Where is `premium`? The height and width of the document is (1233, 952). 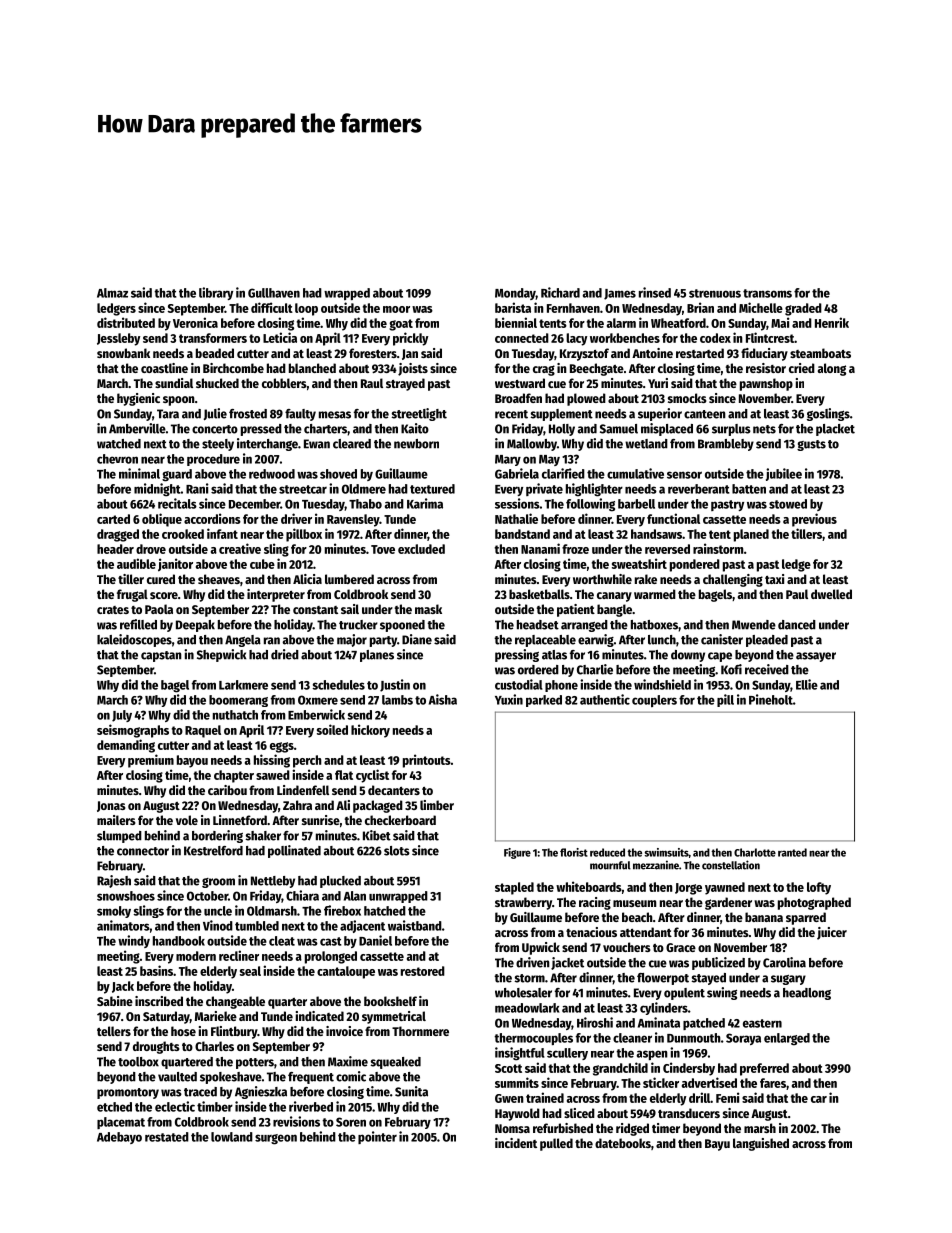
premium is located at coordinates (151, 761).
